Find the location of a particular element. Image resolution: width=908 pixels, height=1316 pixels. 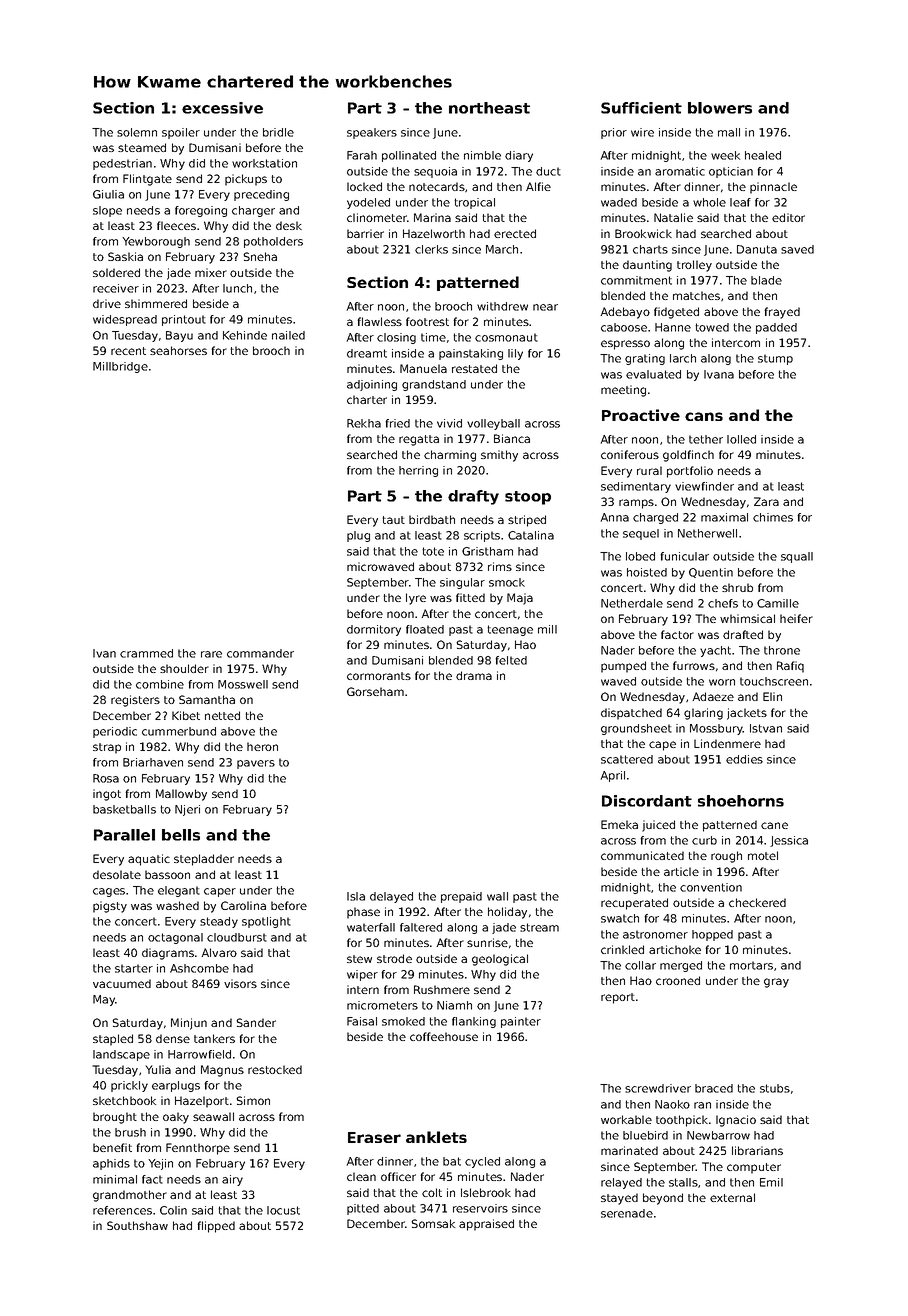

netted is located at coordinates (222, 715).
